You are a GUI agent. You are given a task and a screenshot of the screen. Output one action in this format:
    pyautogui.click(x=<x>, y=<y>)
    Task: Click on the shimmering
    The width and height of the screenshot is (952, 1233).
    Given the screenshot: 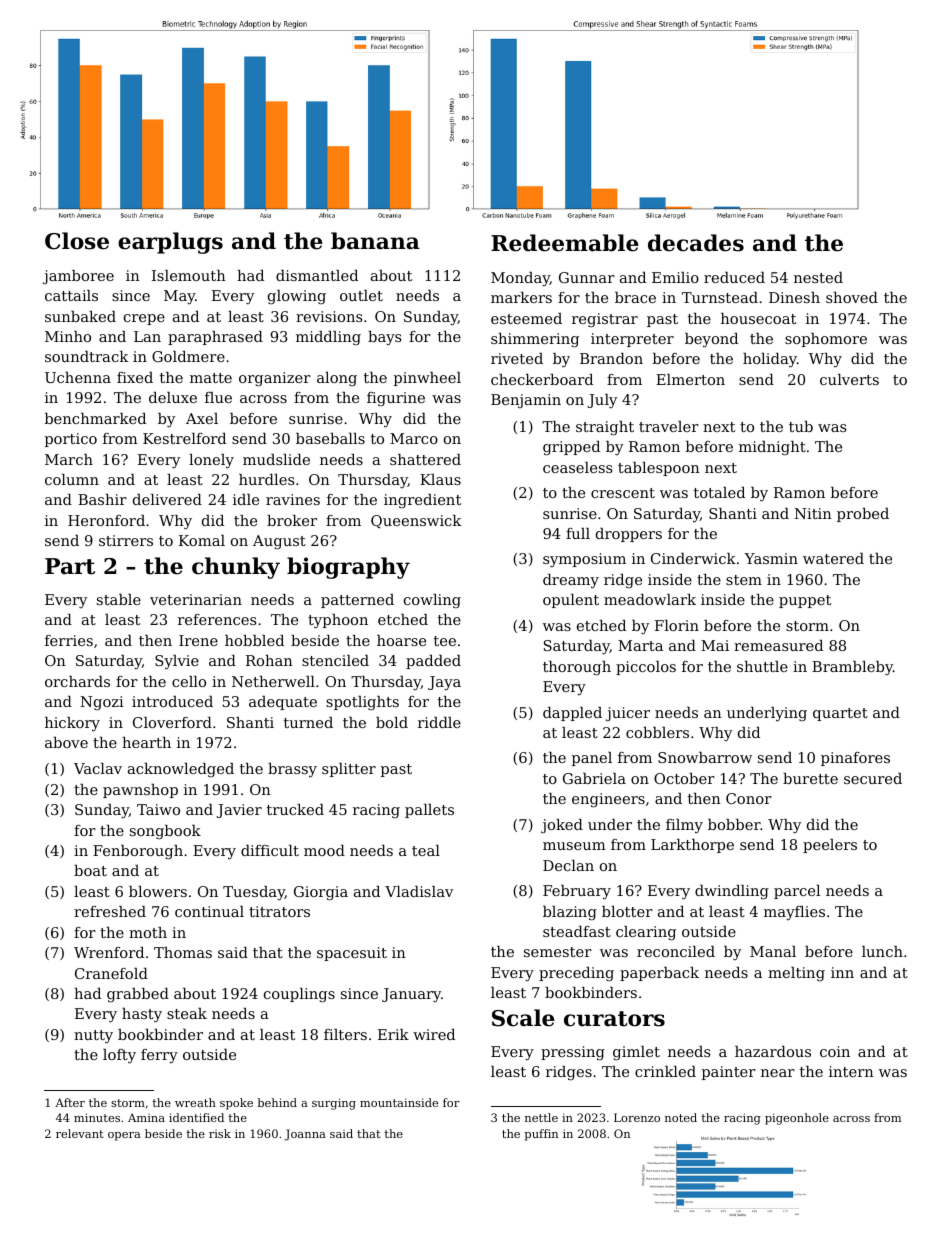 What is the action you would take?
    pyautogui.click(x=535, y=340)
